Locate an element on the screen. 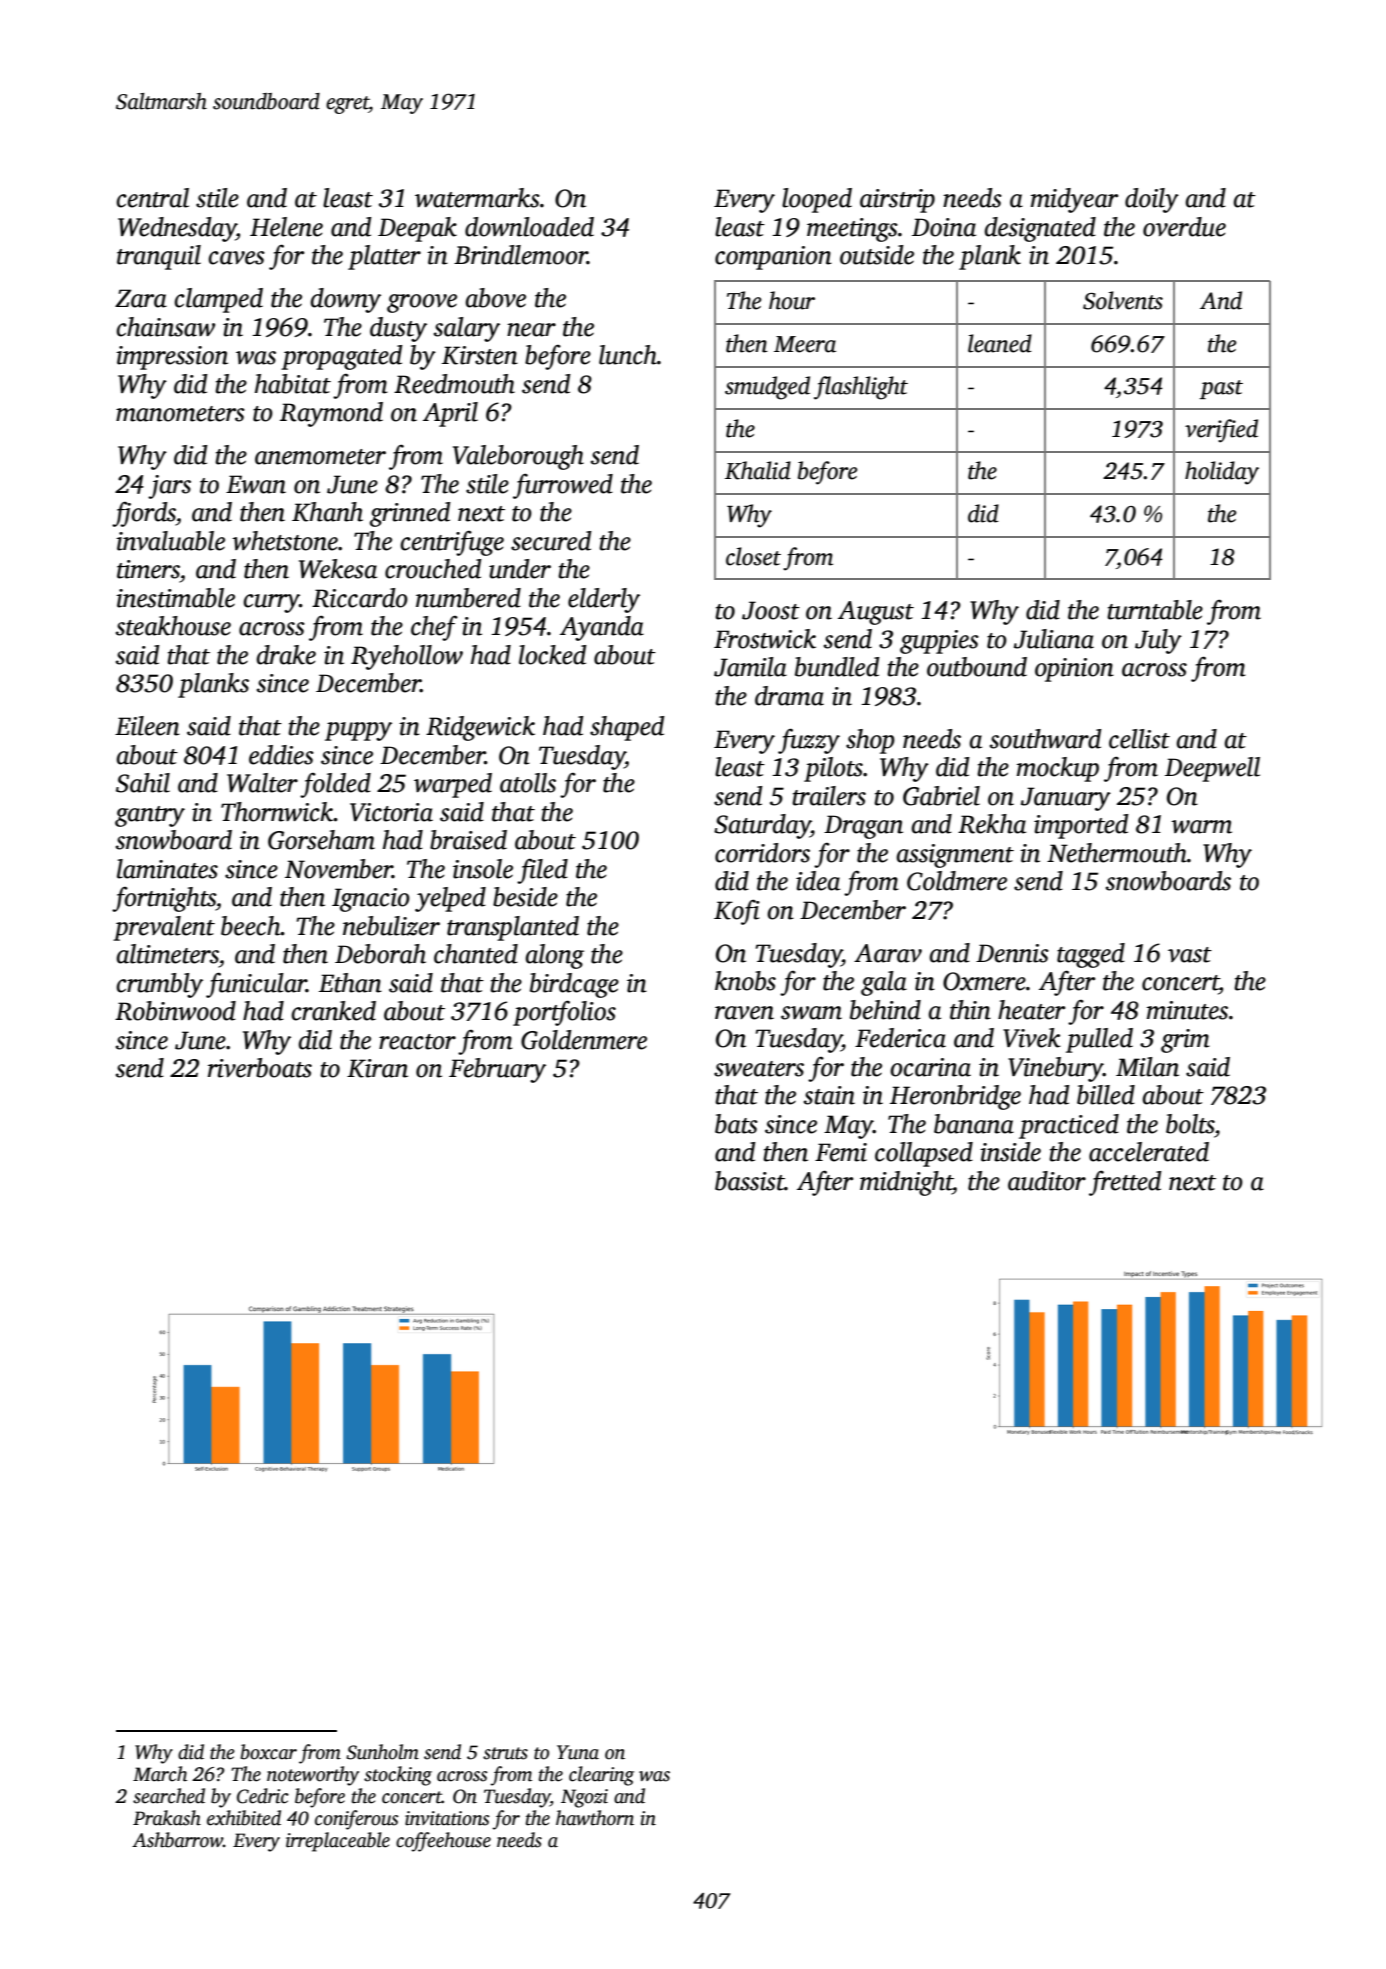 The width and height of the screenshot is (1386, 1969). hawthorn is located at coordinates (595, 1818).
